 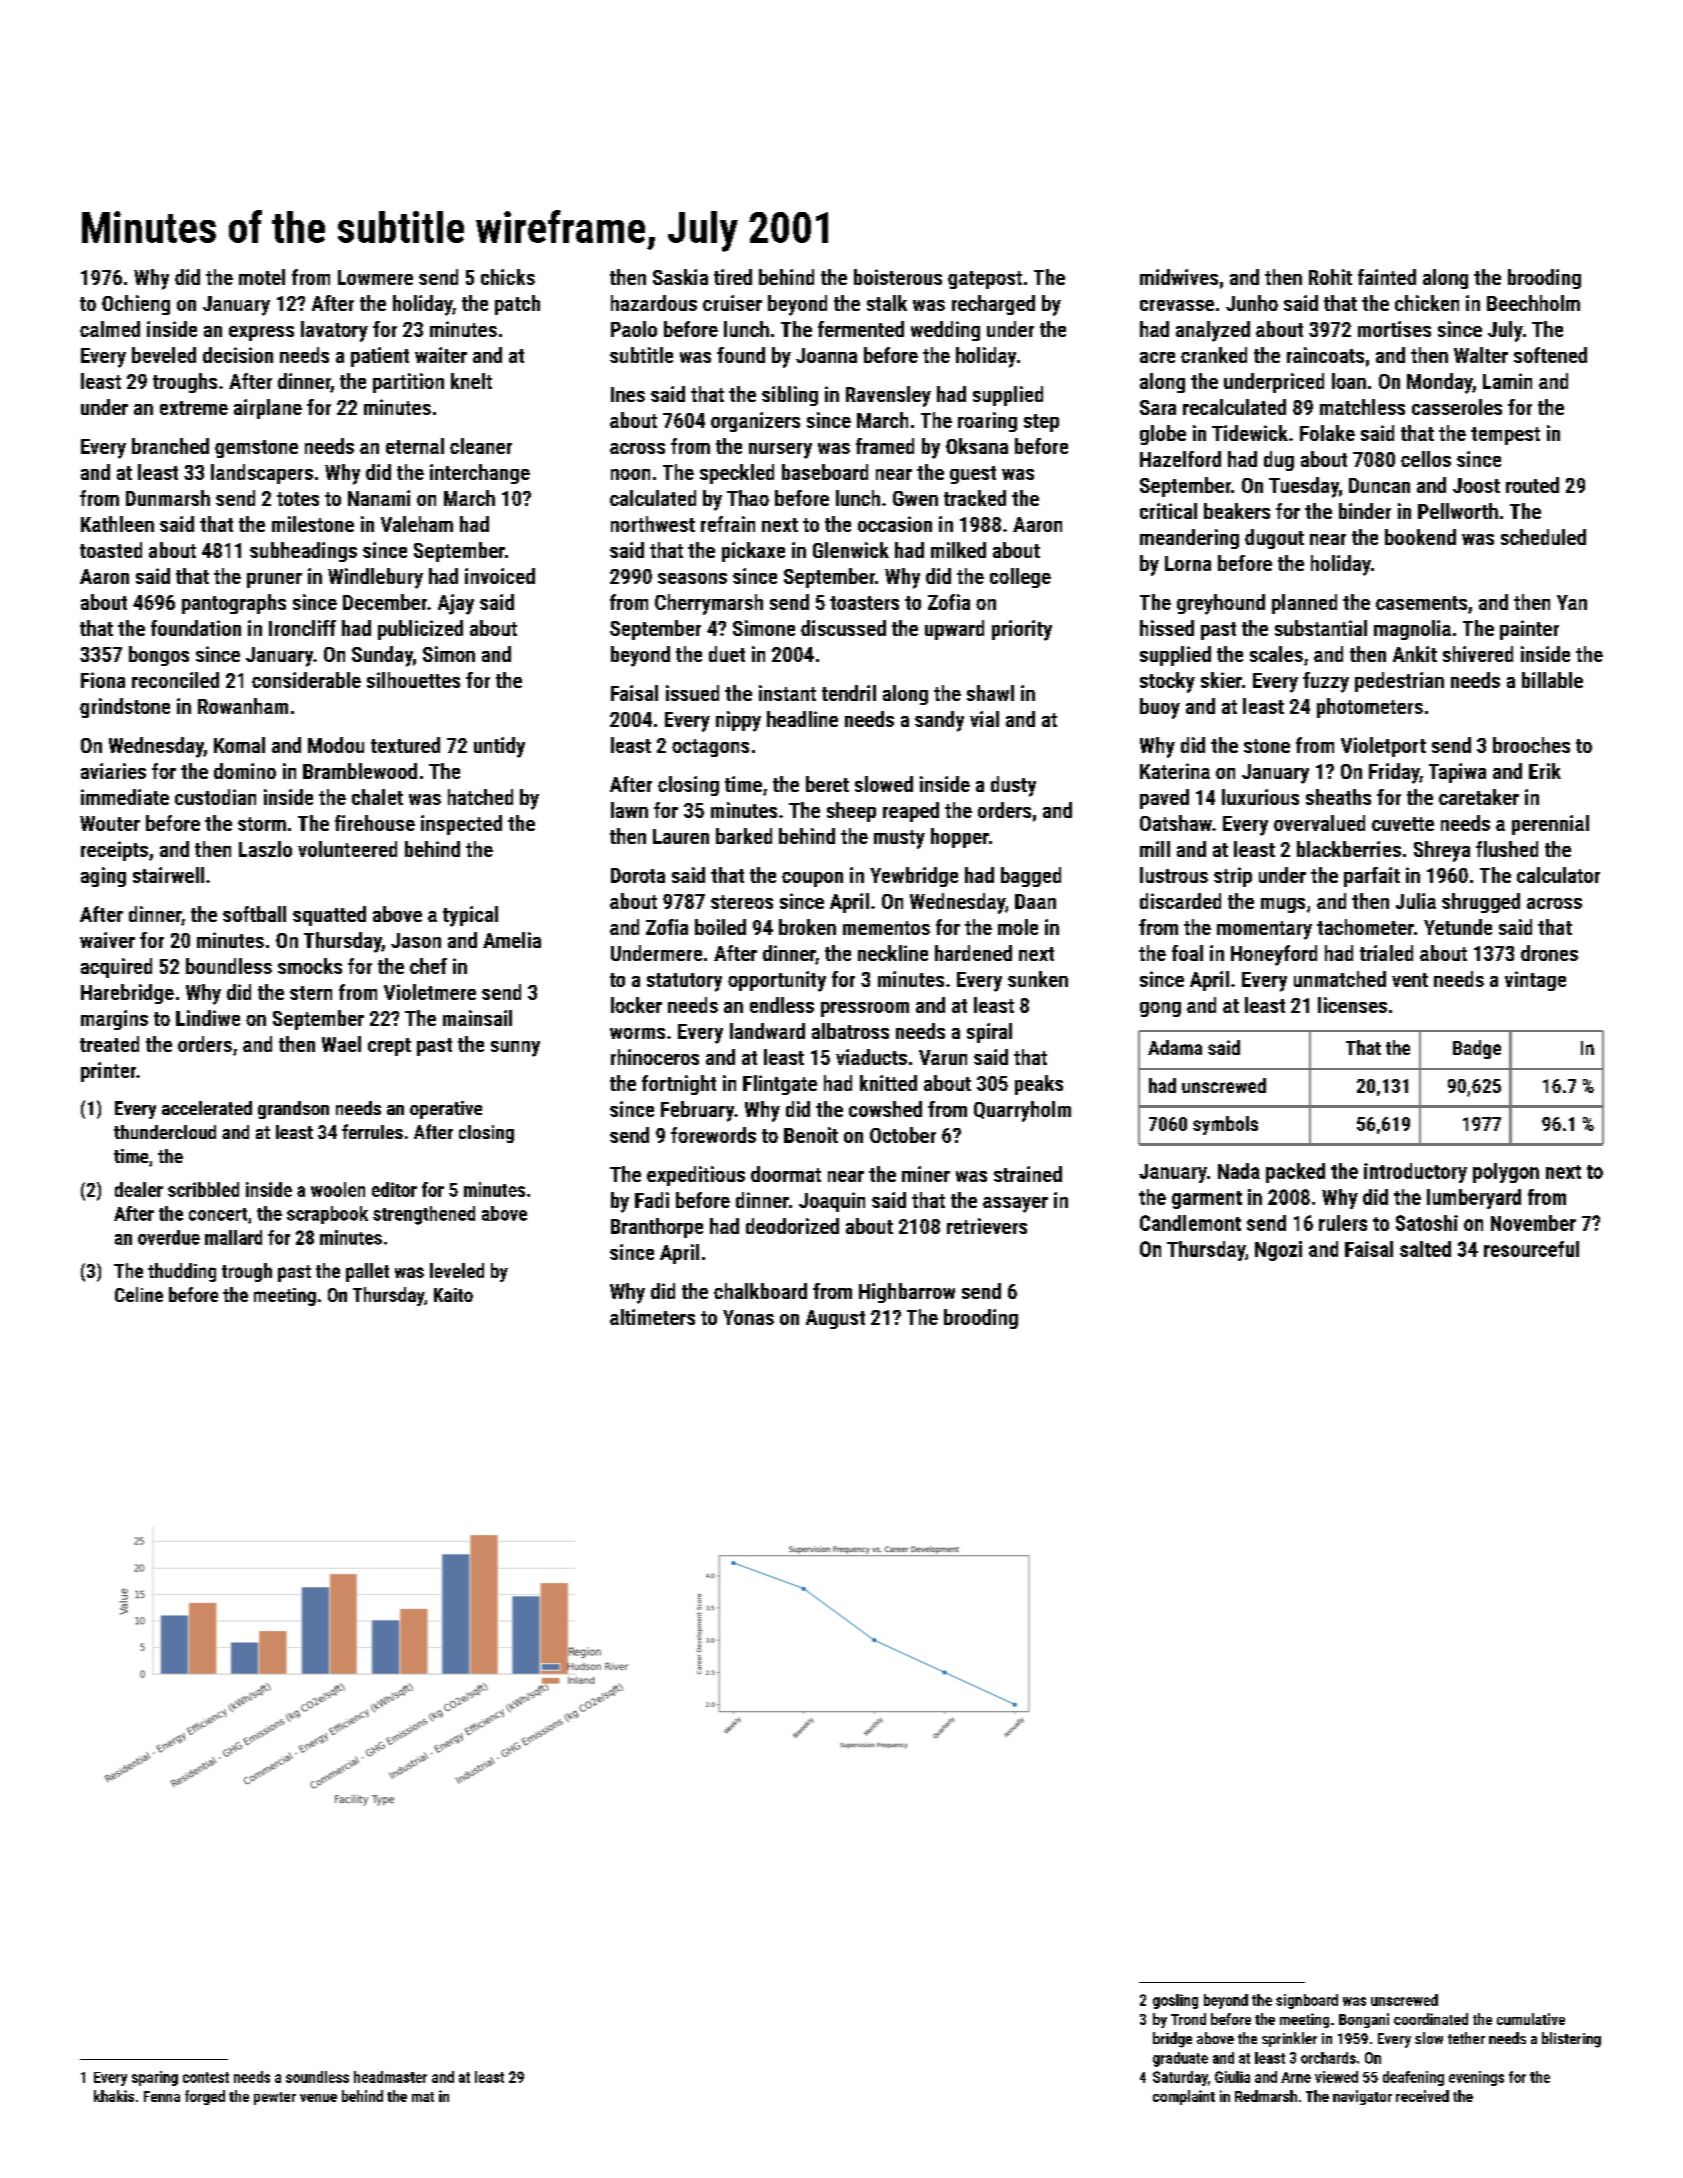 What do you see at coordinates (885, 446) in the image?
I see `framed` at bounding box center [885, 446].
